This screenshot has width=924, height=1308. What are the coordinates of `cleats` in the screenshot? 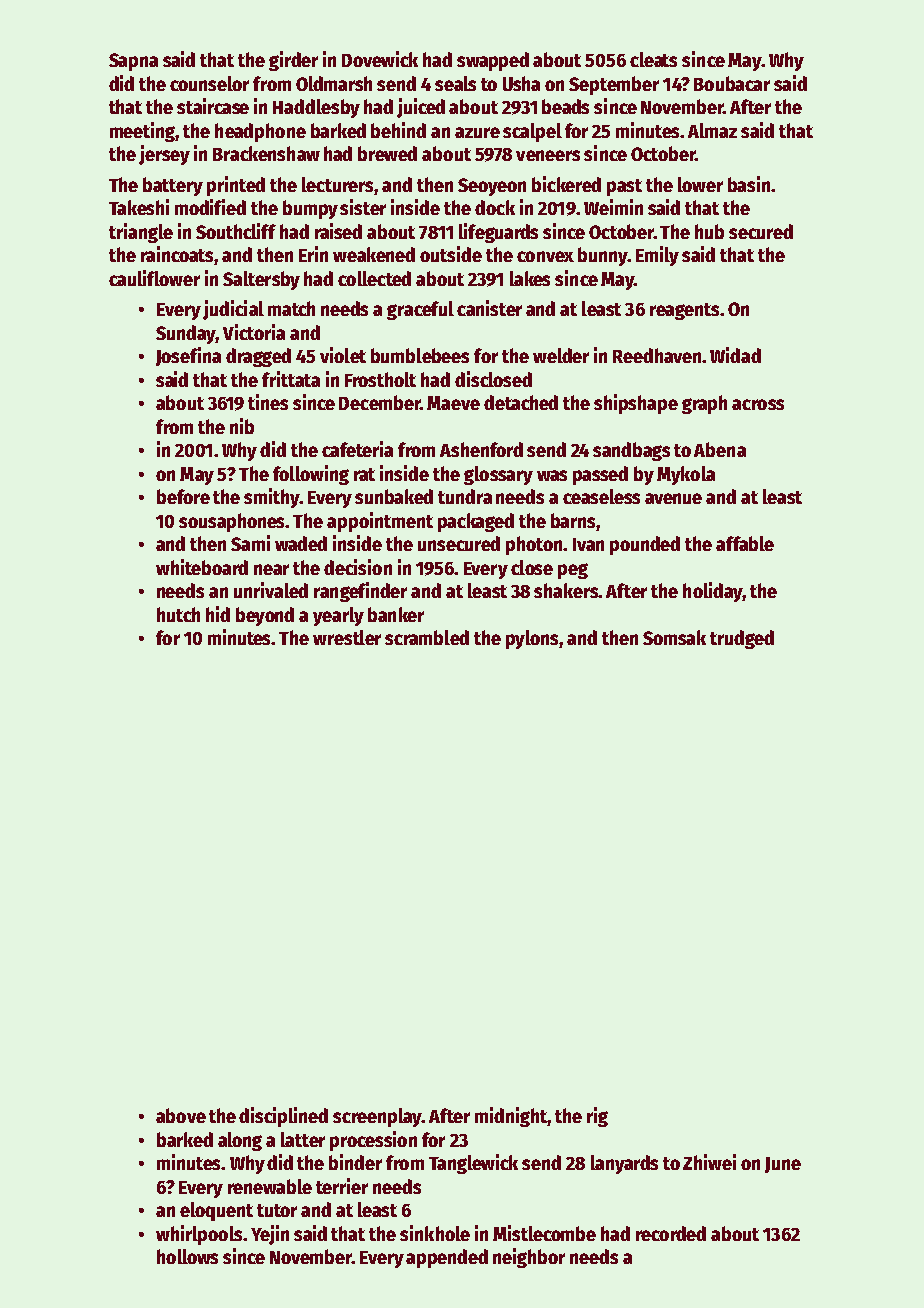 It's located at (653, 59).
